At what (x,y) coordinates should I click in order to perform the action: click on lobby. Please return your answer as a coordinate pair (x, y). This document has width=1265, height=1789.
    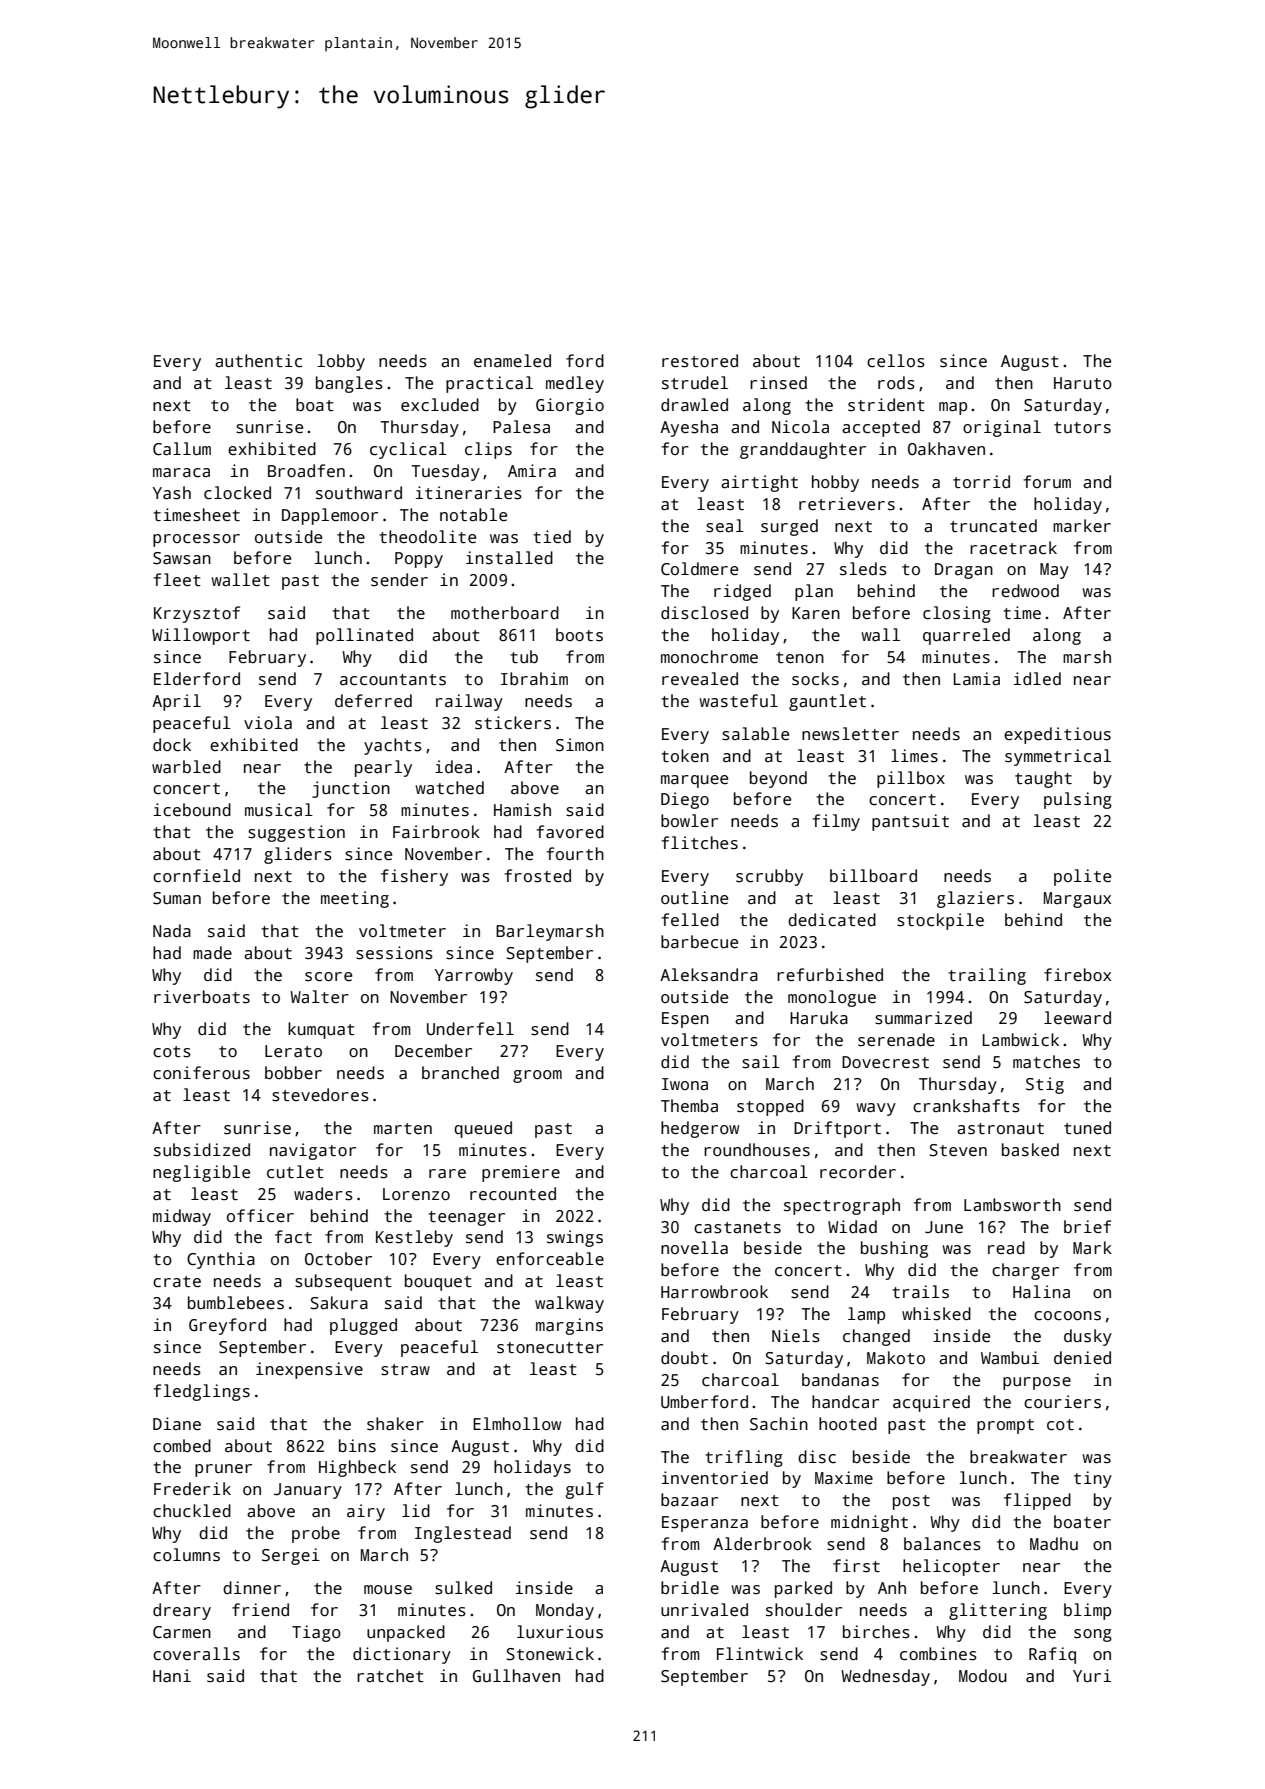
    Looking at the image, I should click on (341, 362).
